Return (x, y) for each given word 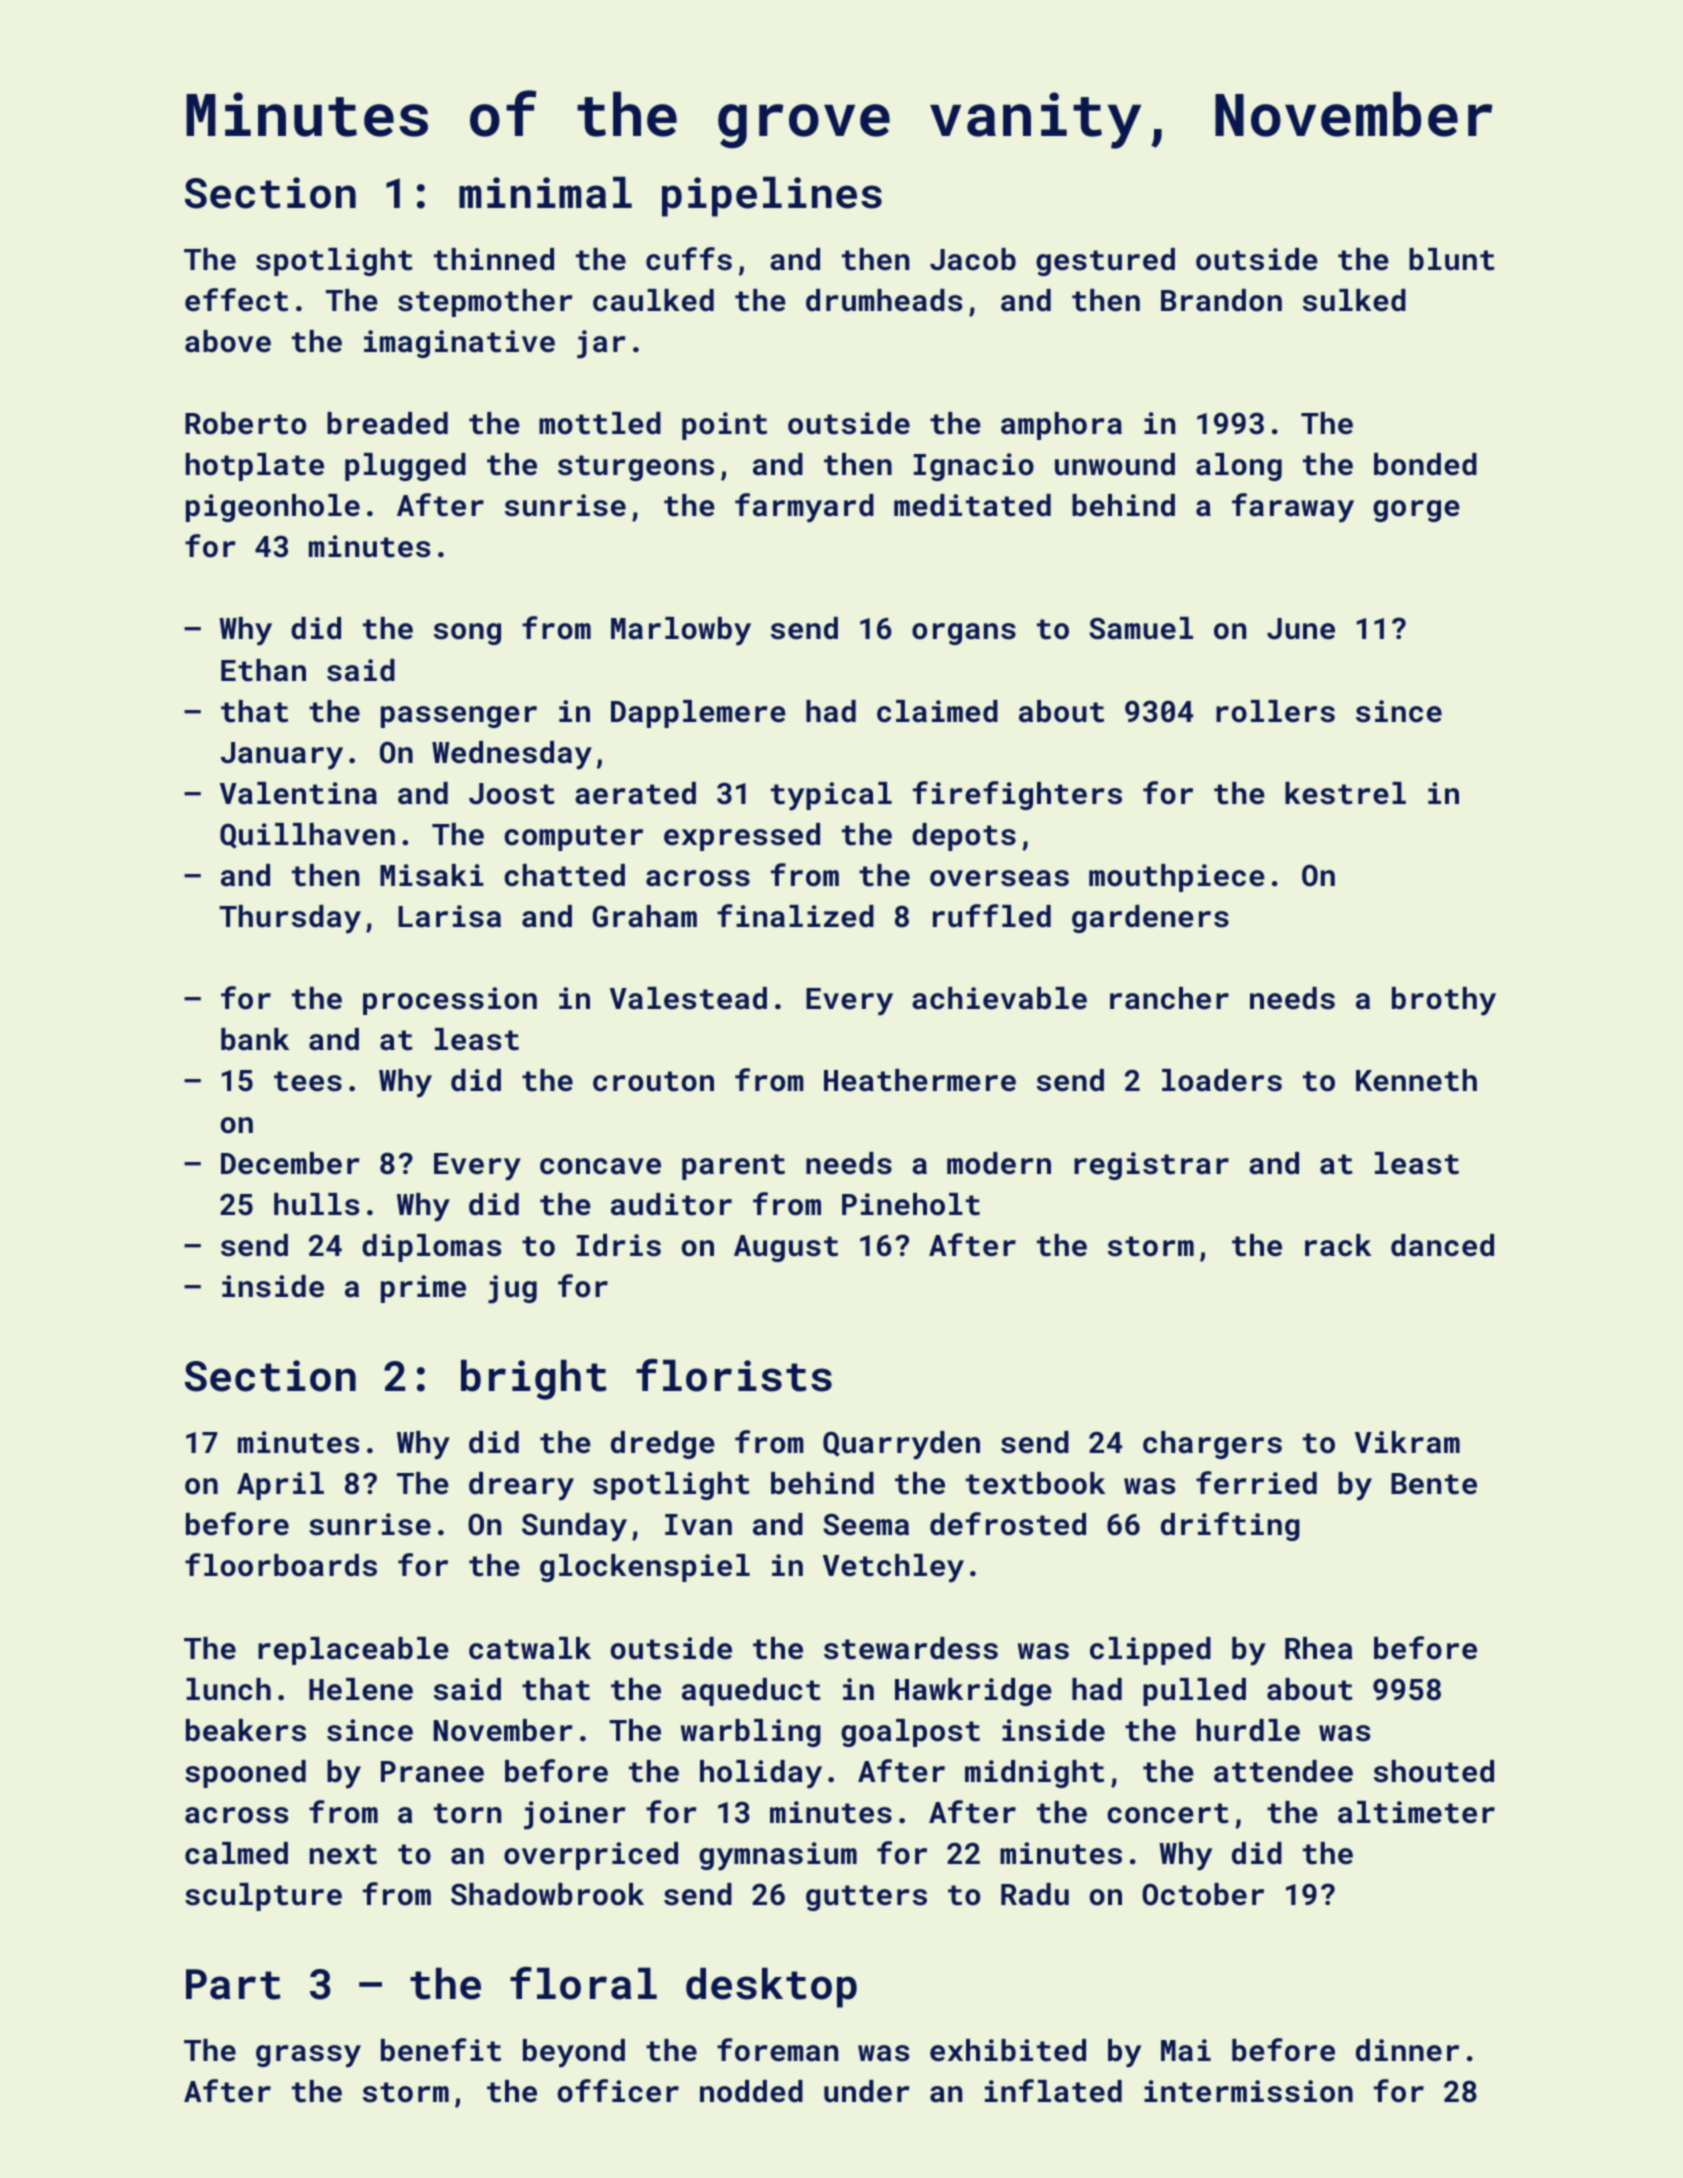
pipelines (772, 196)
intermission (1248, 2091)
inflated (1053, 2091)
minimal (545, 192)
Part (233, 1984)
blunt (1452, 259)
